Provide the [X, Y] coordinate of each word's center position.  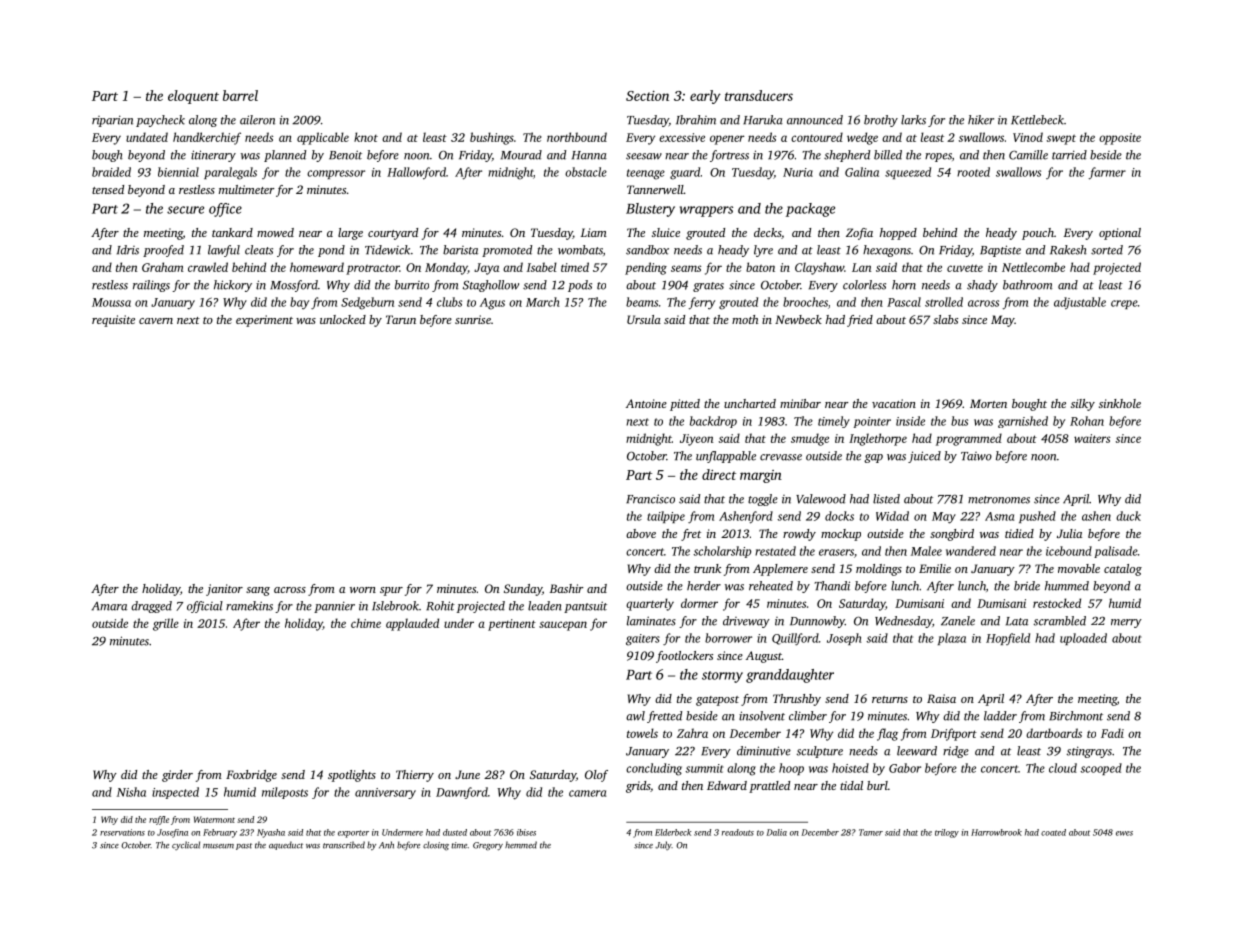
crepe [1124, 304]
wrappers [706, 211]
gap [873, 458]
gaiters [643, 640]
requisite [113, 321]
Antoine [646, 403]
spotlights [352, 776]
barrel [240, 95]
